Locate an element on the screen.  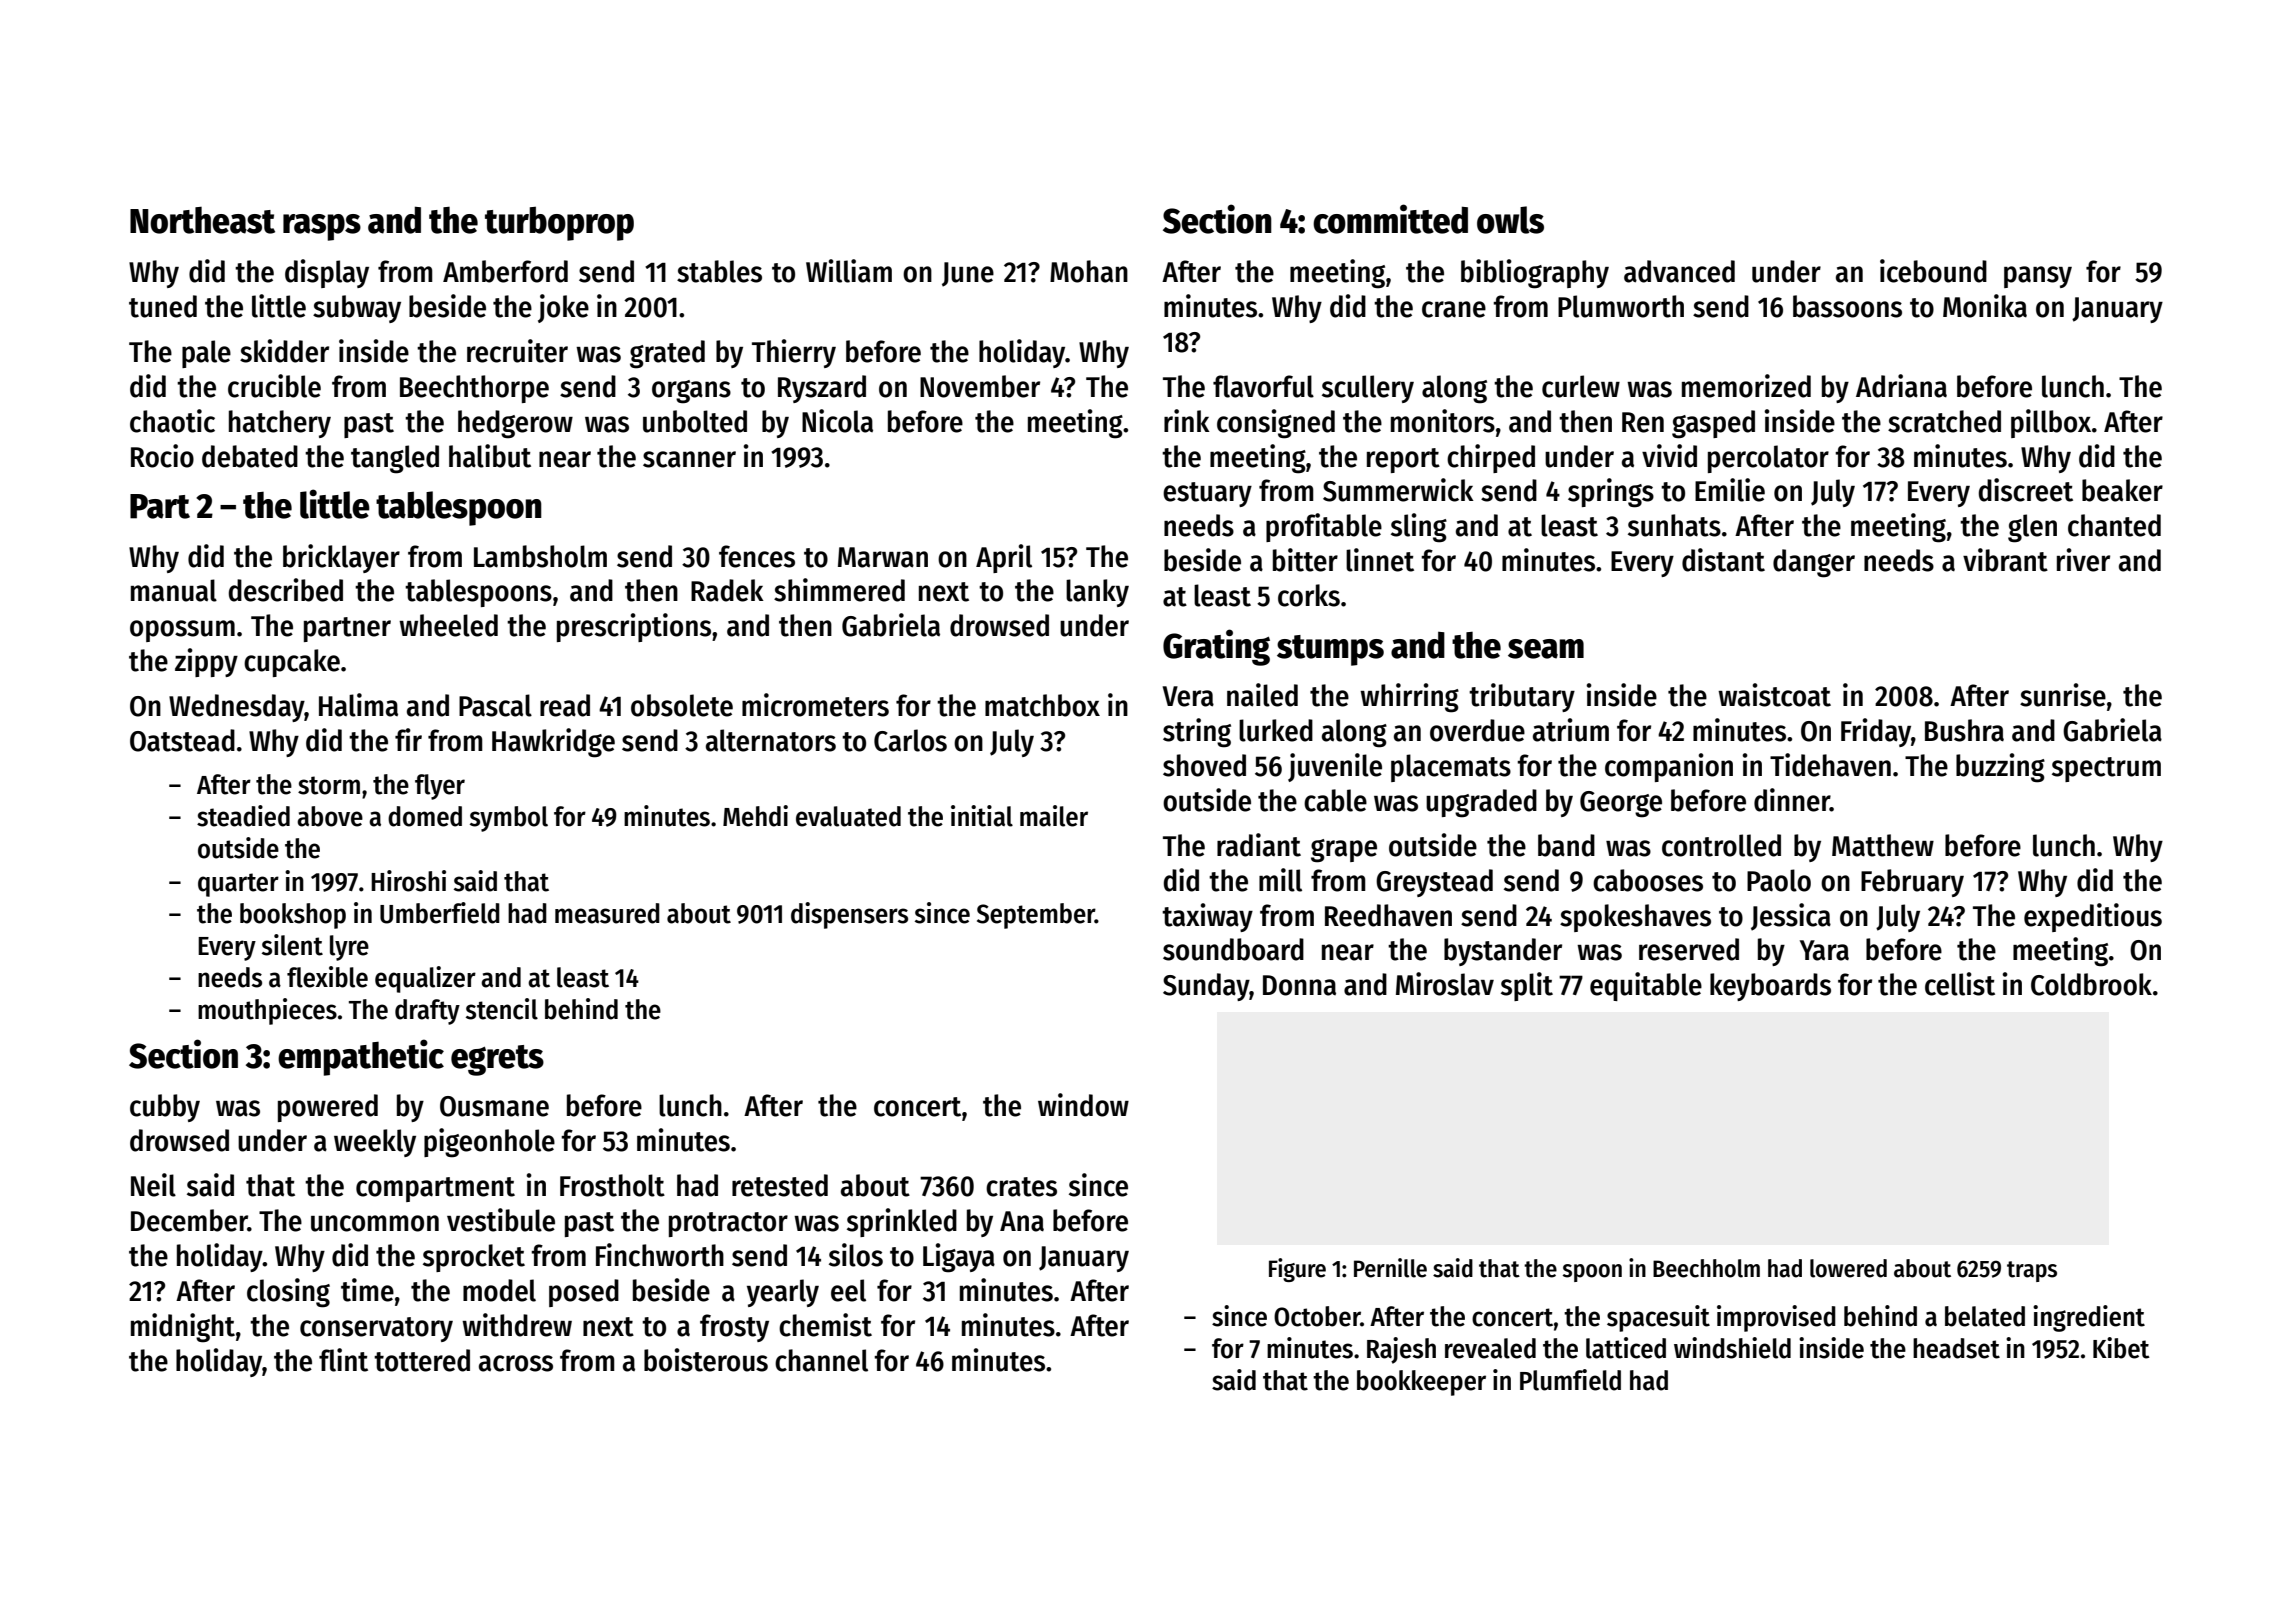
silos is located at coordinates (856, 1255).
